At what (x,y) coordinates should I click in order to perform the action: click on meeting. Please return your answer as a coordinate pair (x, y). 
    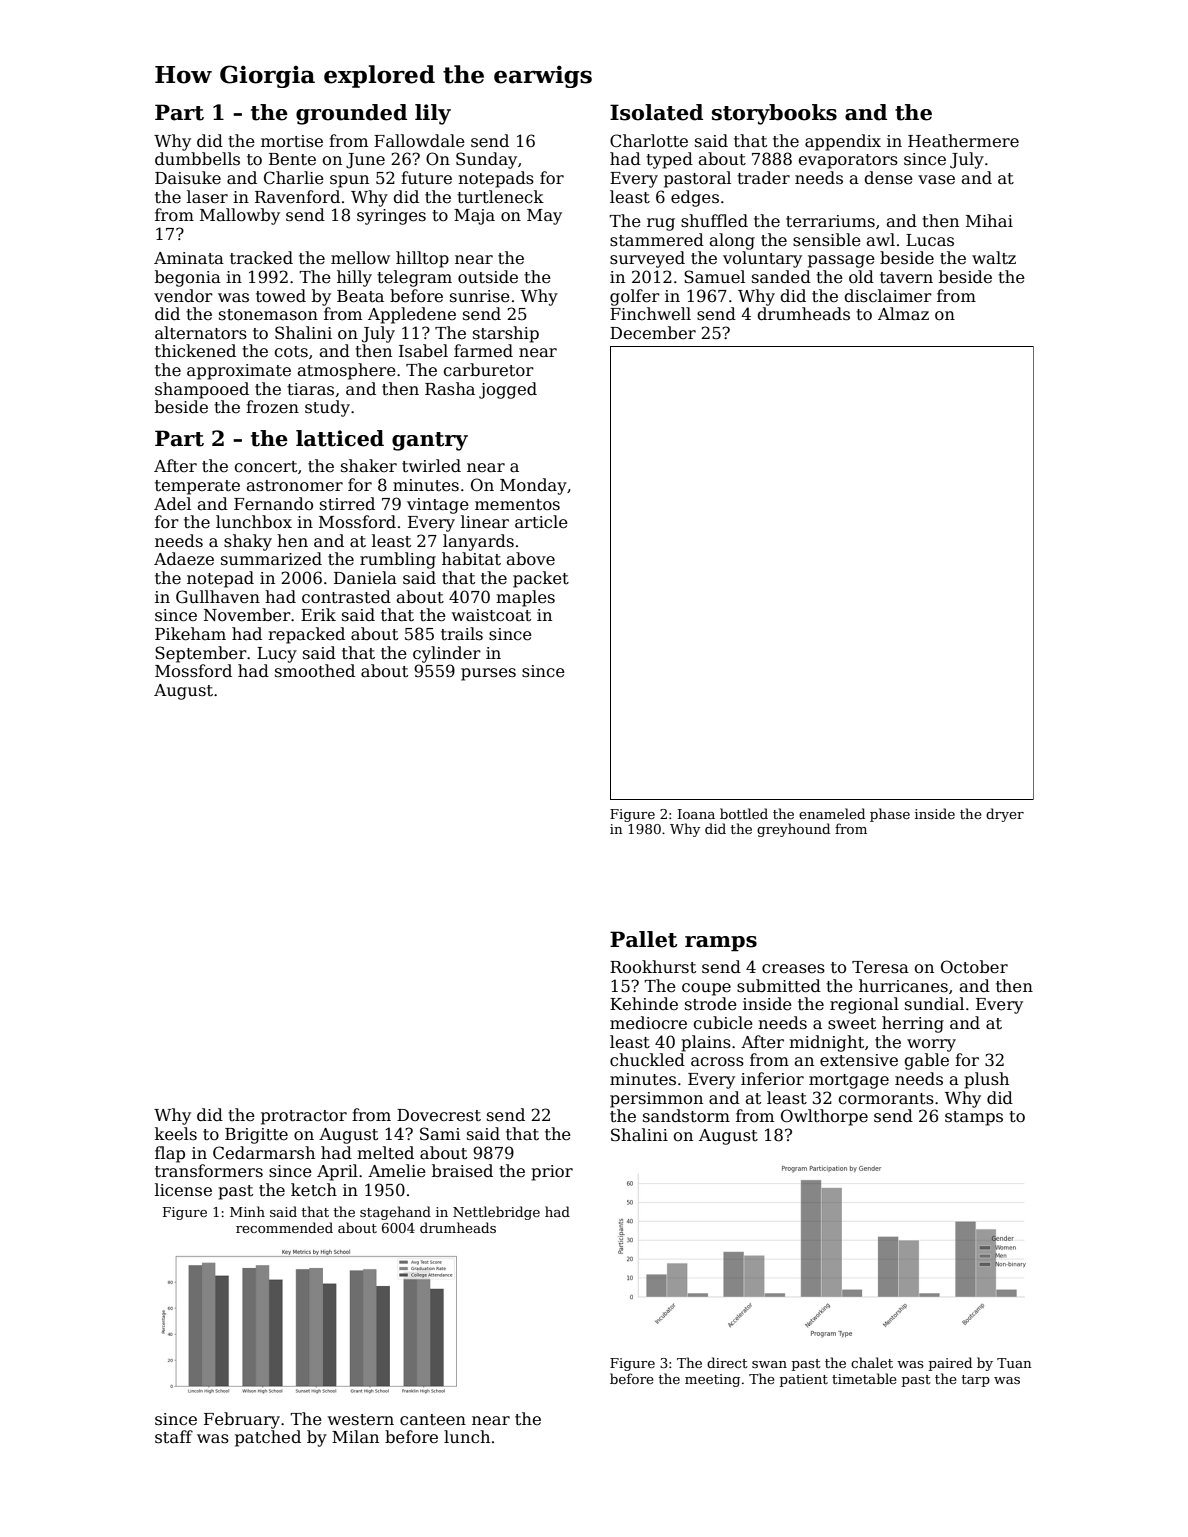
    Looking at the image, I should click on (712, 1380).
